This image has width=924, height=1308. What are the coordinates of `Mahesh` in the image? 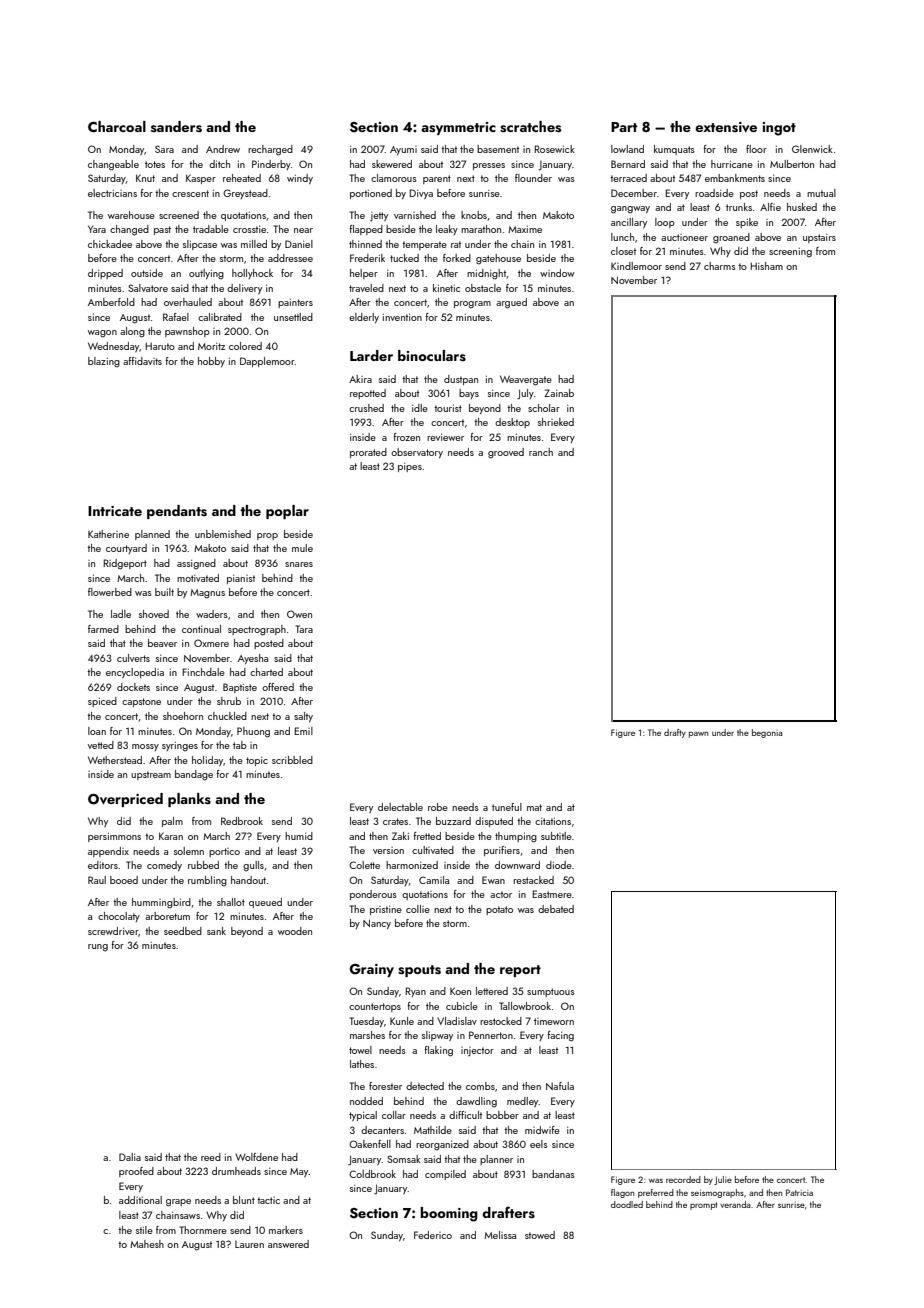 It's located at (147, 1244).
